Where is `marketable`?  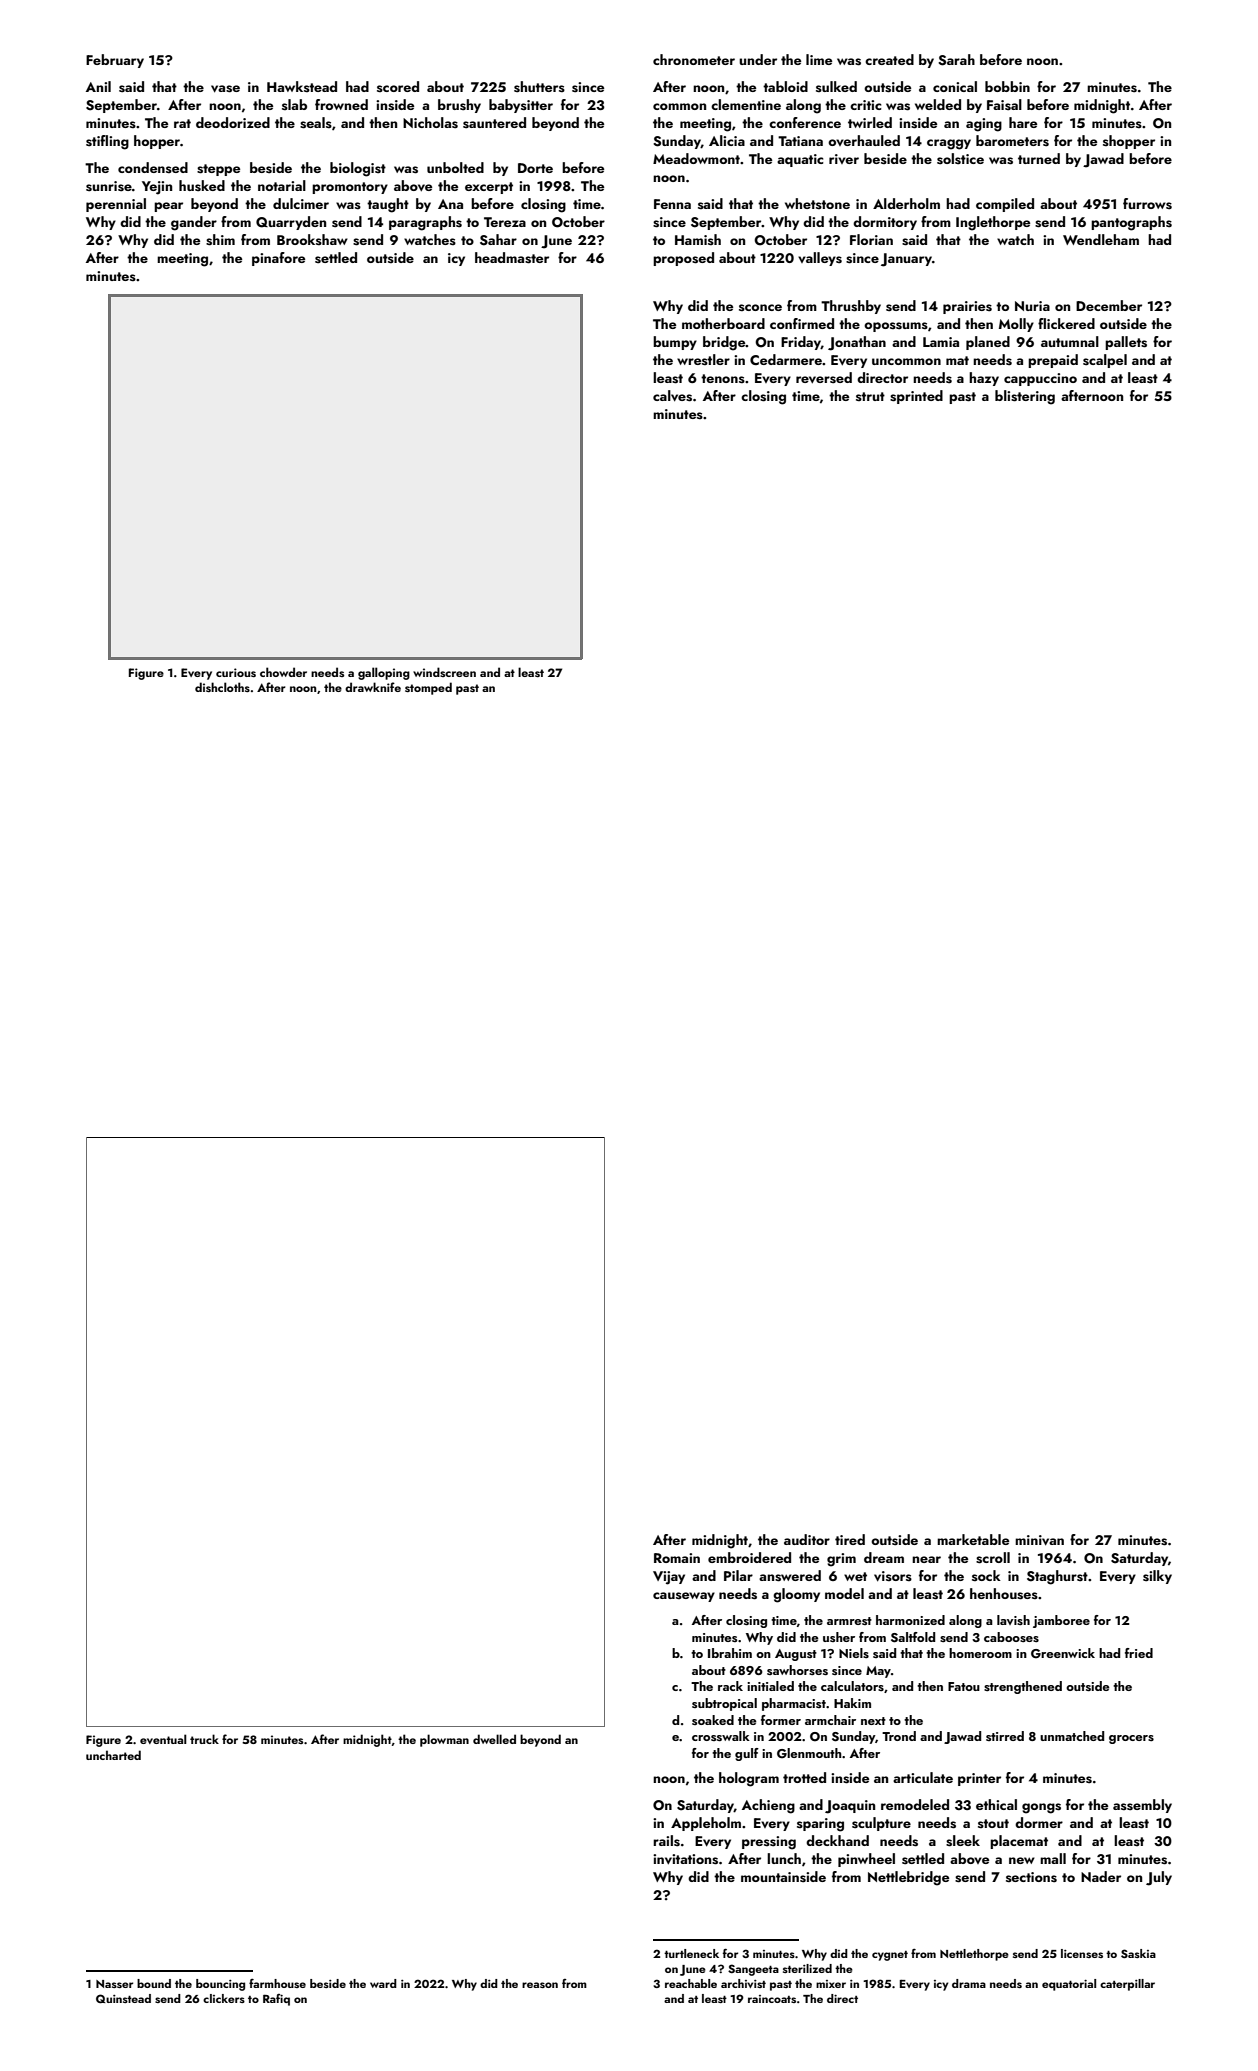
marketable is located at coordinates (973, 1539).
